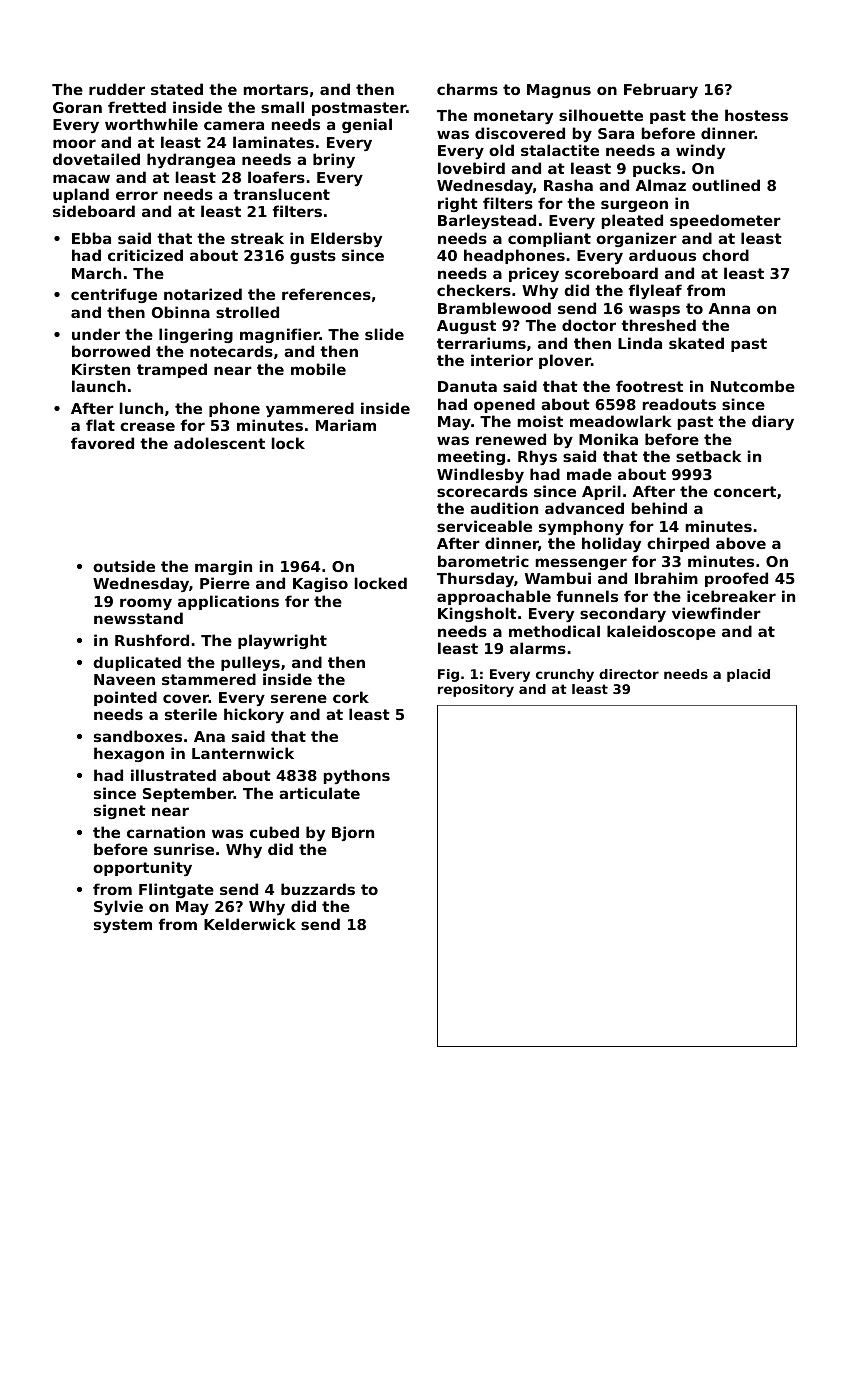 The height and width of the screenshot is (1400, 849). I want to click on placid, so click(748, 675).
